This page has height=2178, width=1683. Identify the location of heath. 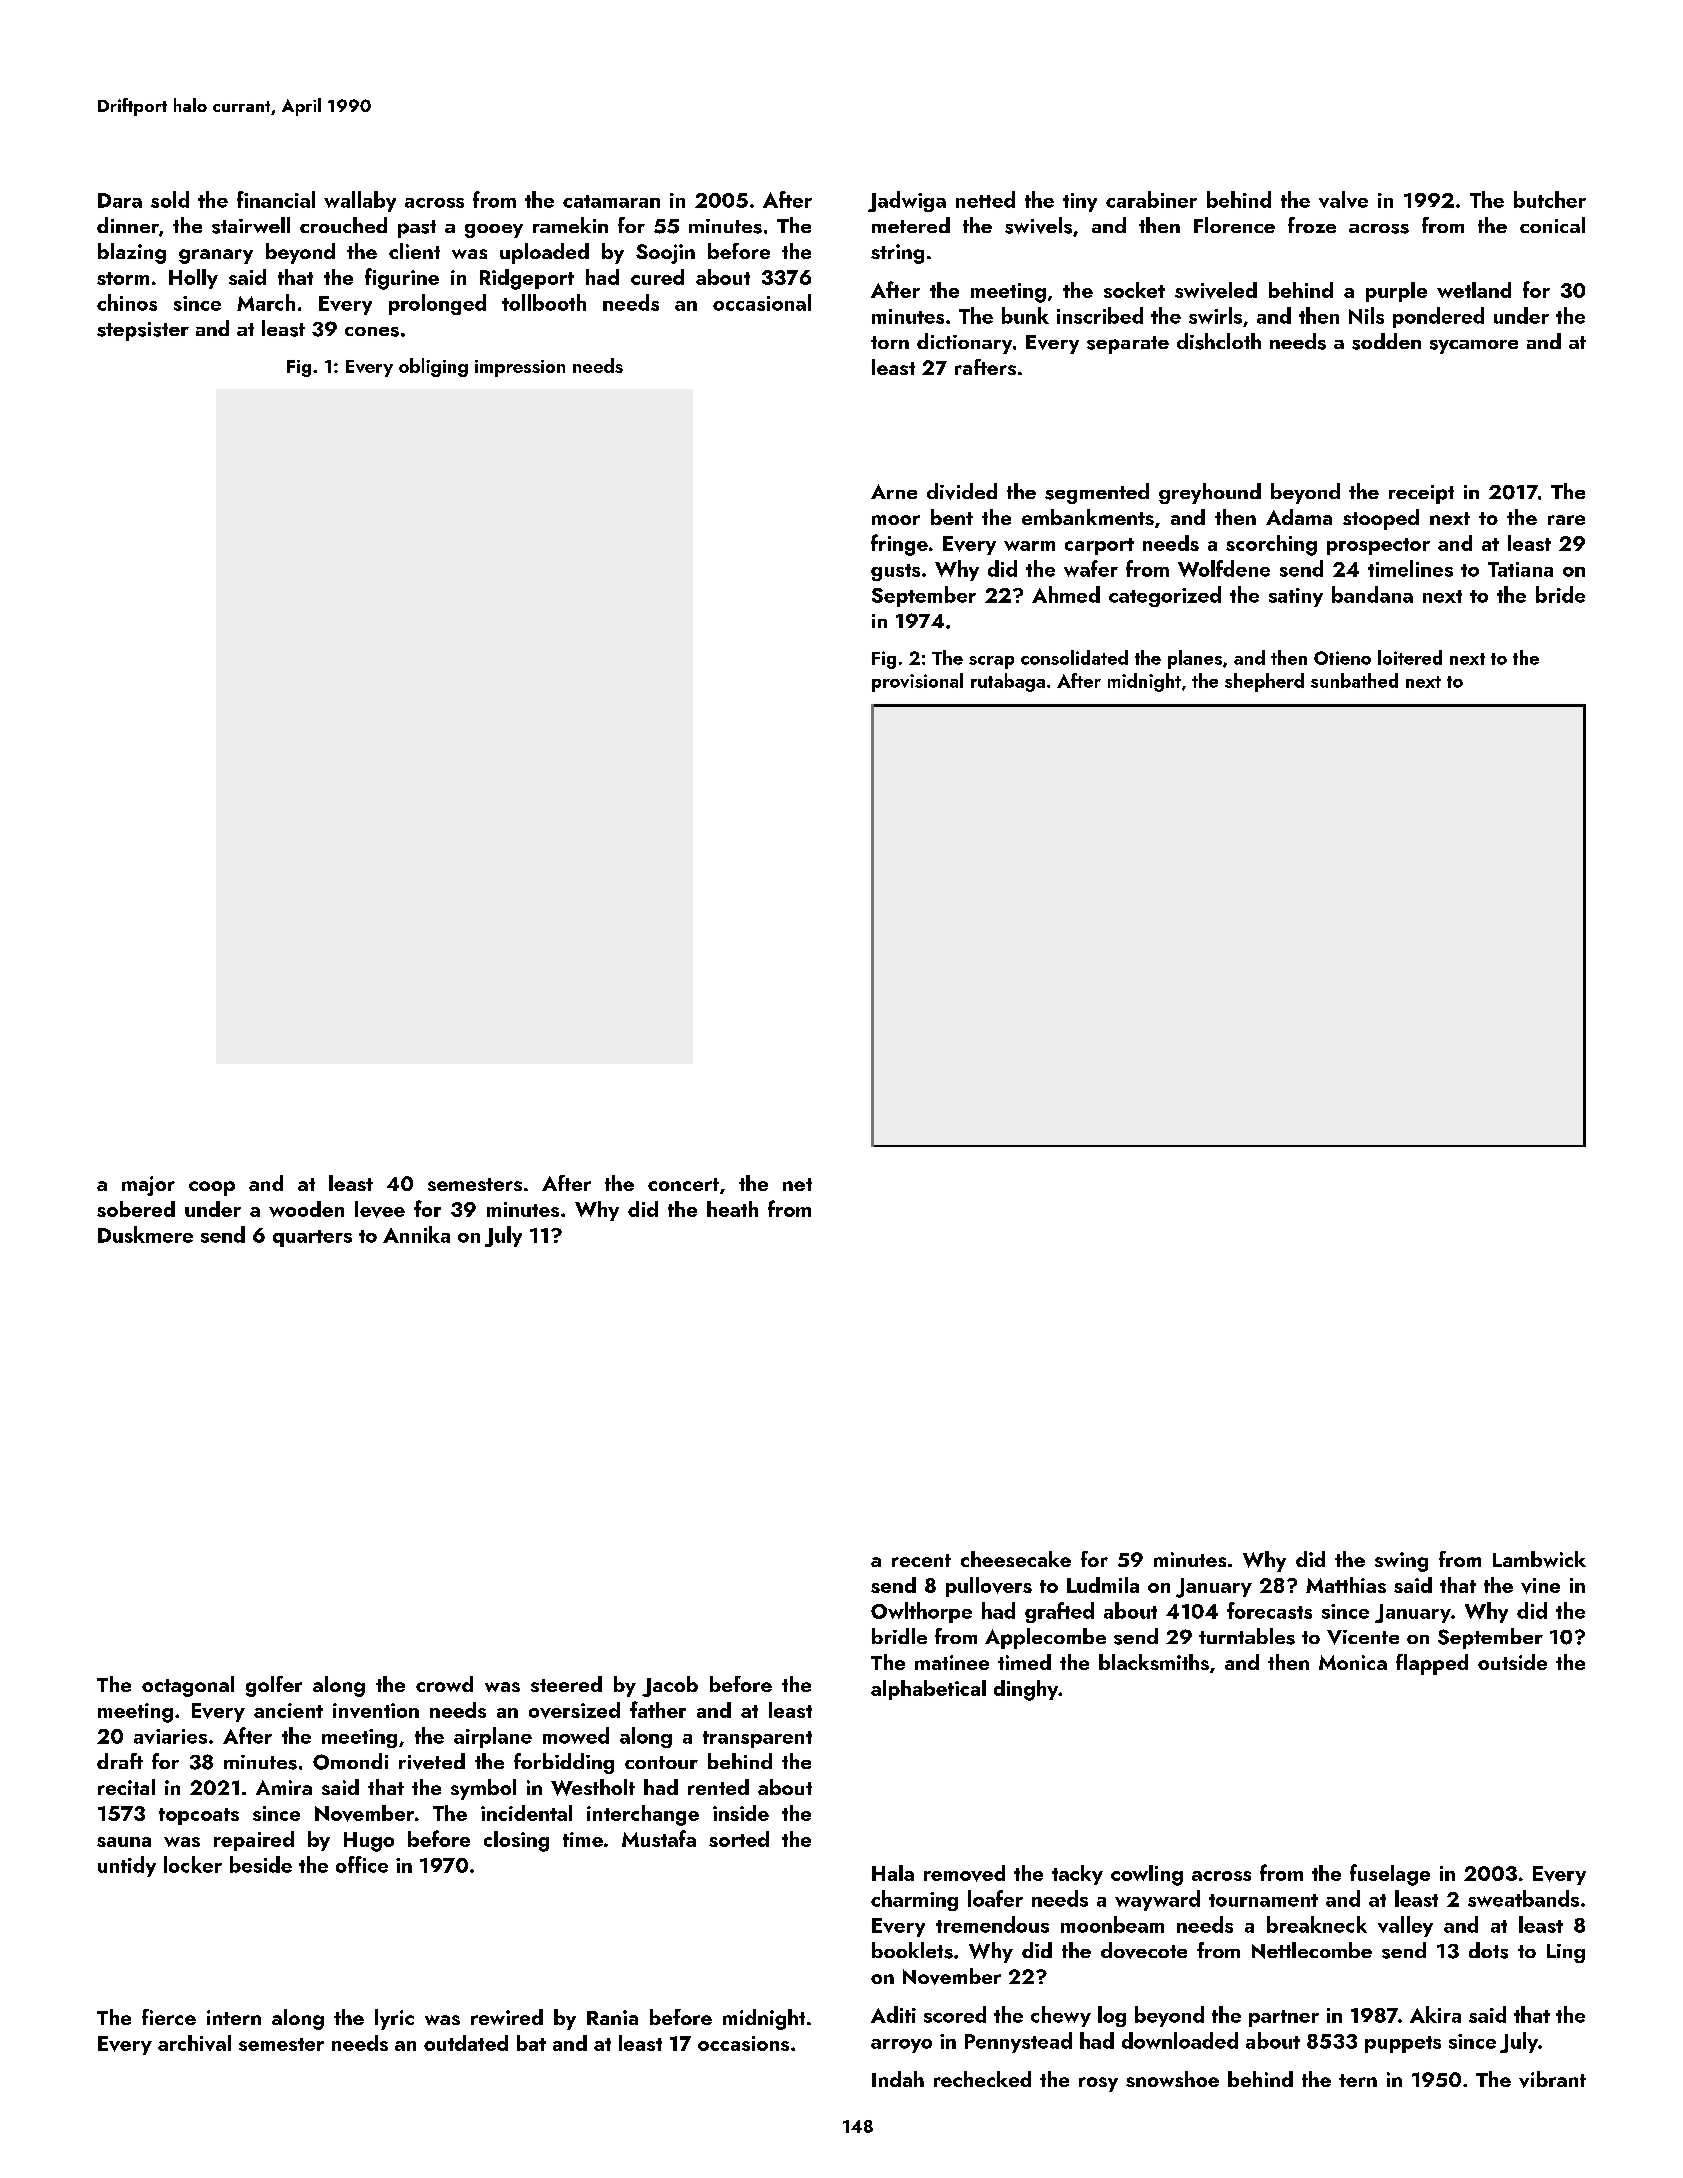
(732, 1209).
